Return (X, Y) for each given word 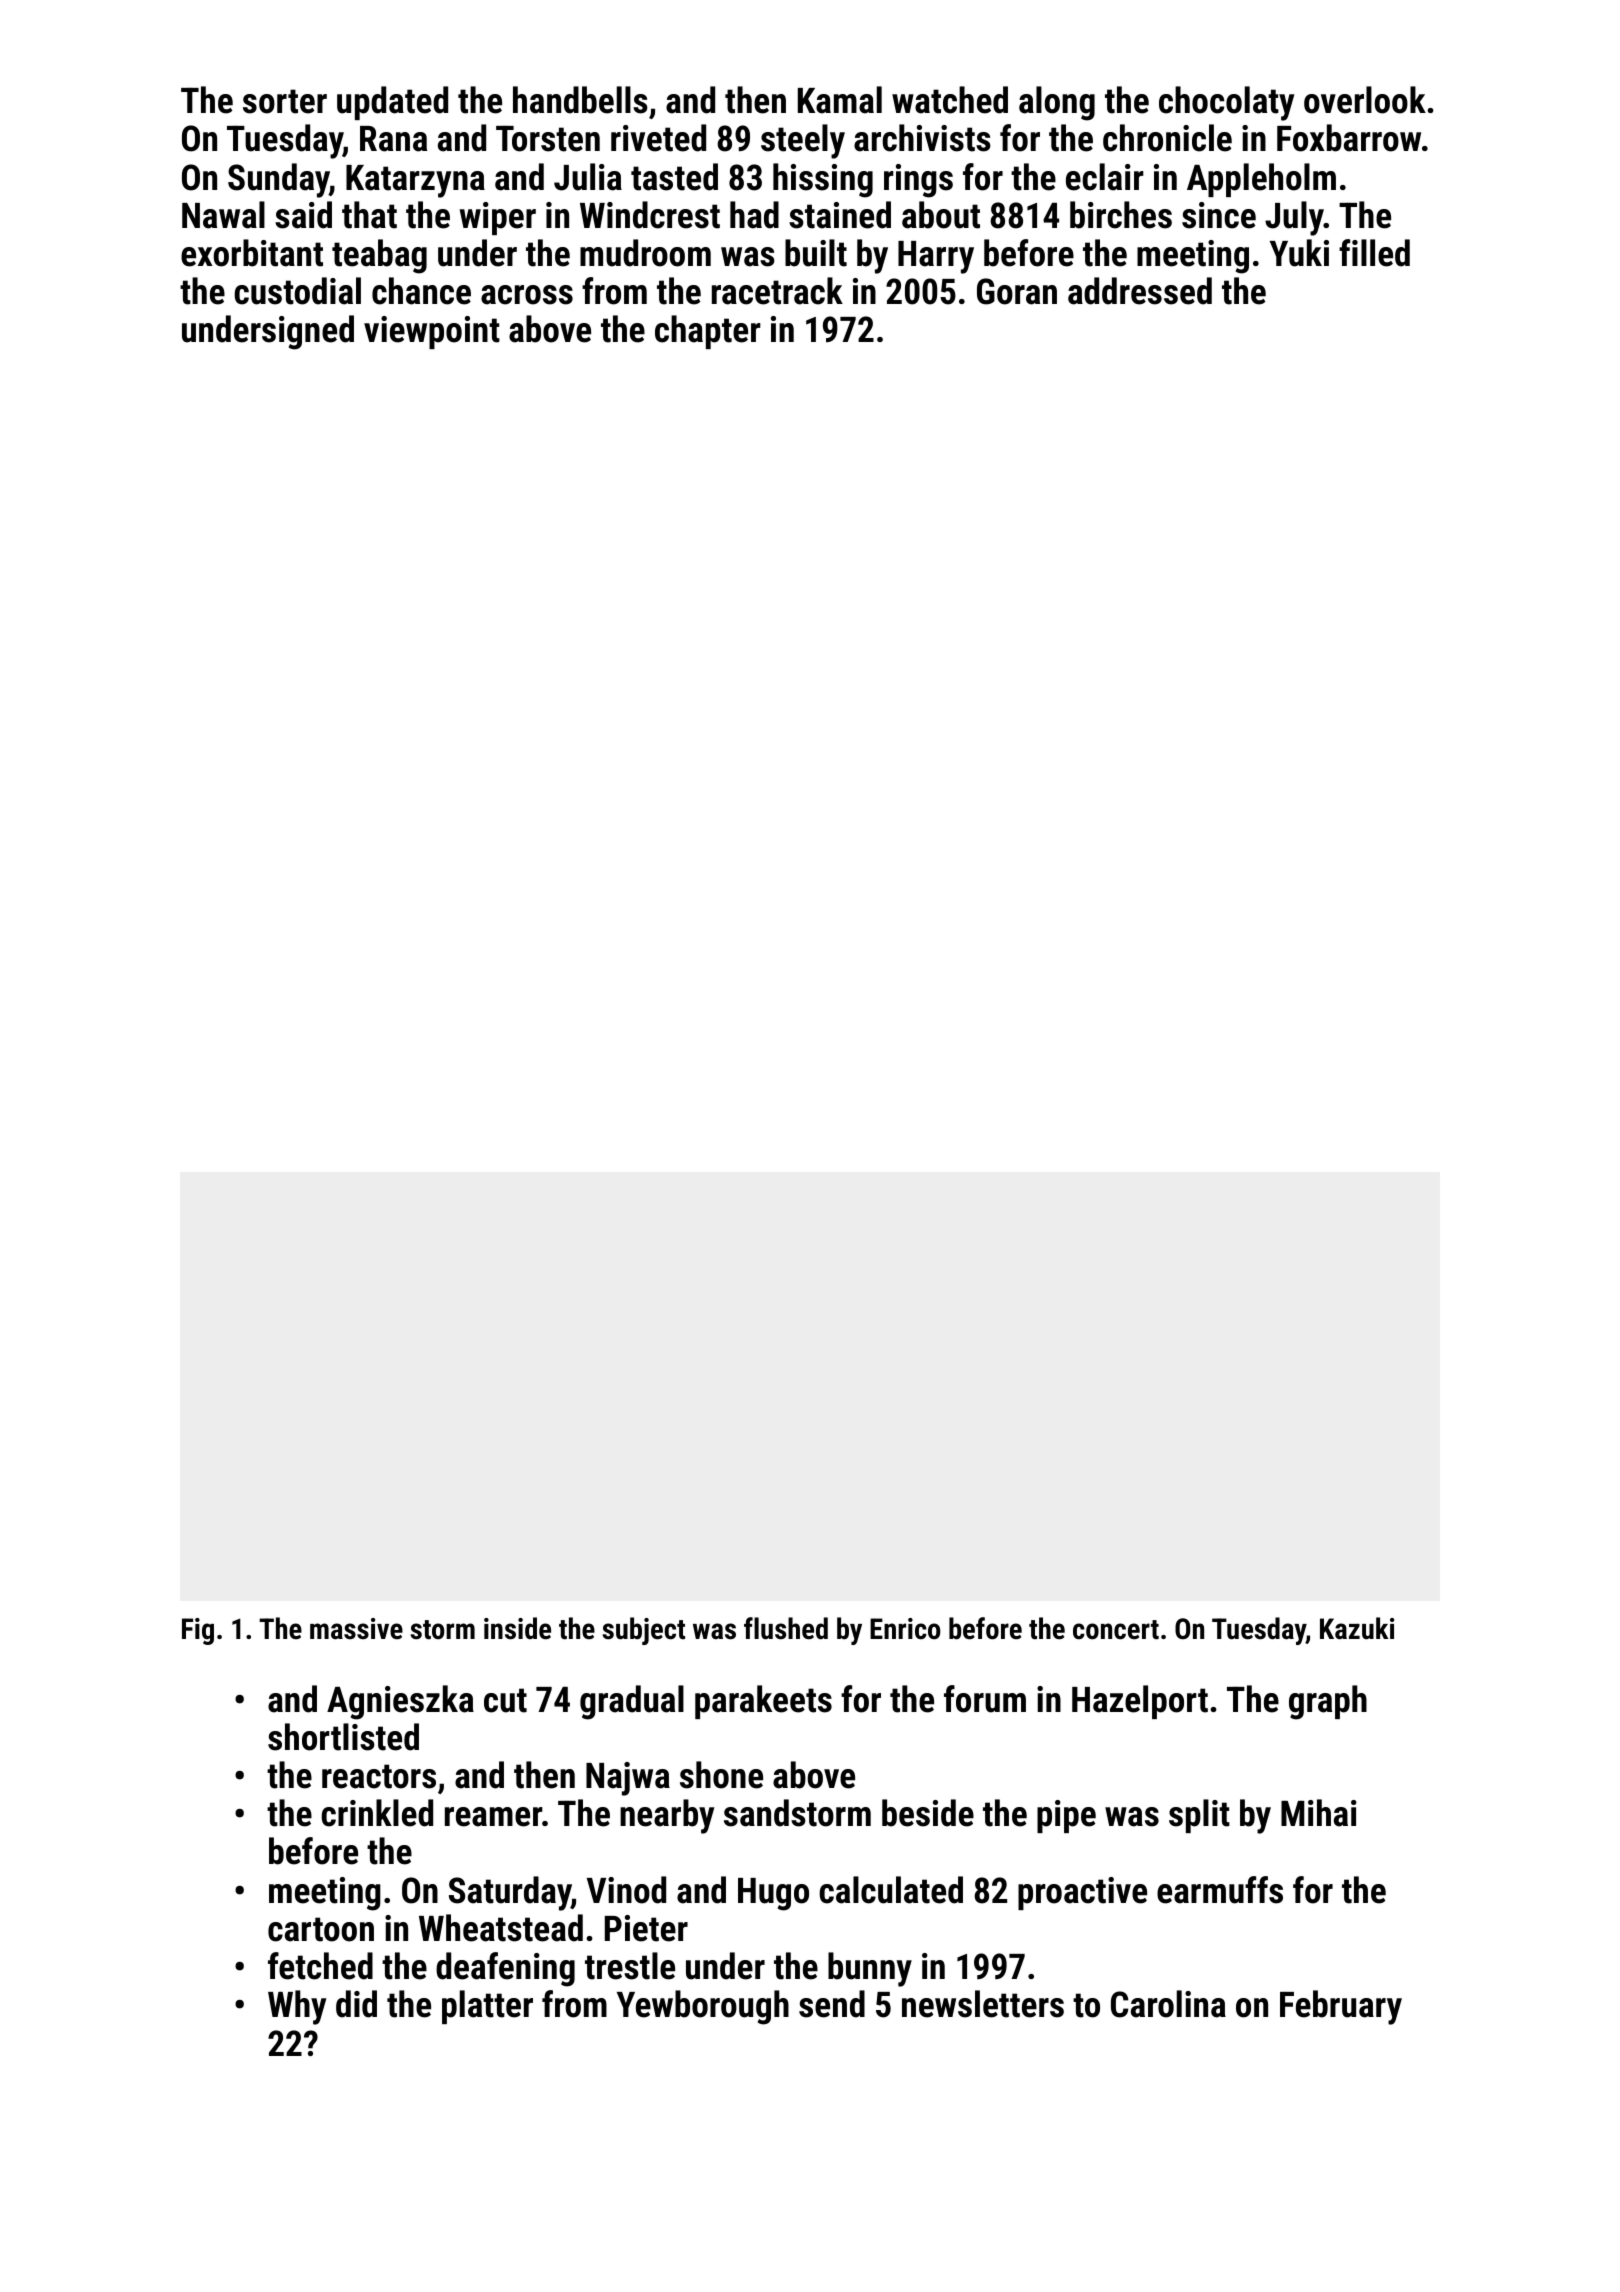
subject (643, 1631)
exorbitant (252, 253)
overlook (1365, 100)
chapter (708, 332)
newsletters (983, 2004)
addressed (1140, 291)
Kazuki (1357, 1628)
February (1341, 2007)
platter (487, 2007)
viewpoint (432, 332)
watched (950, 100)
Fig (198, 1631)
